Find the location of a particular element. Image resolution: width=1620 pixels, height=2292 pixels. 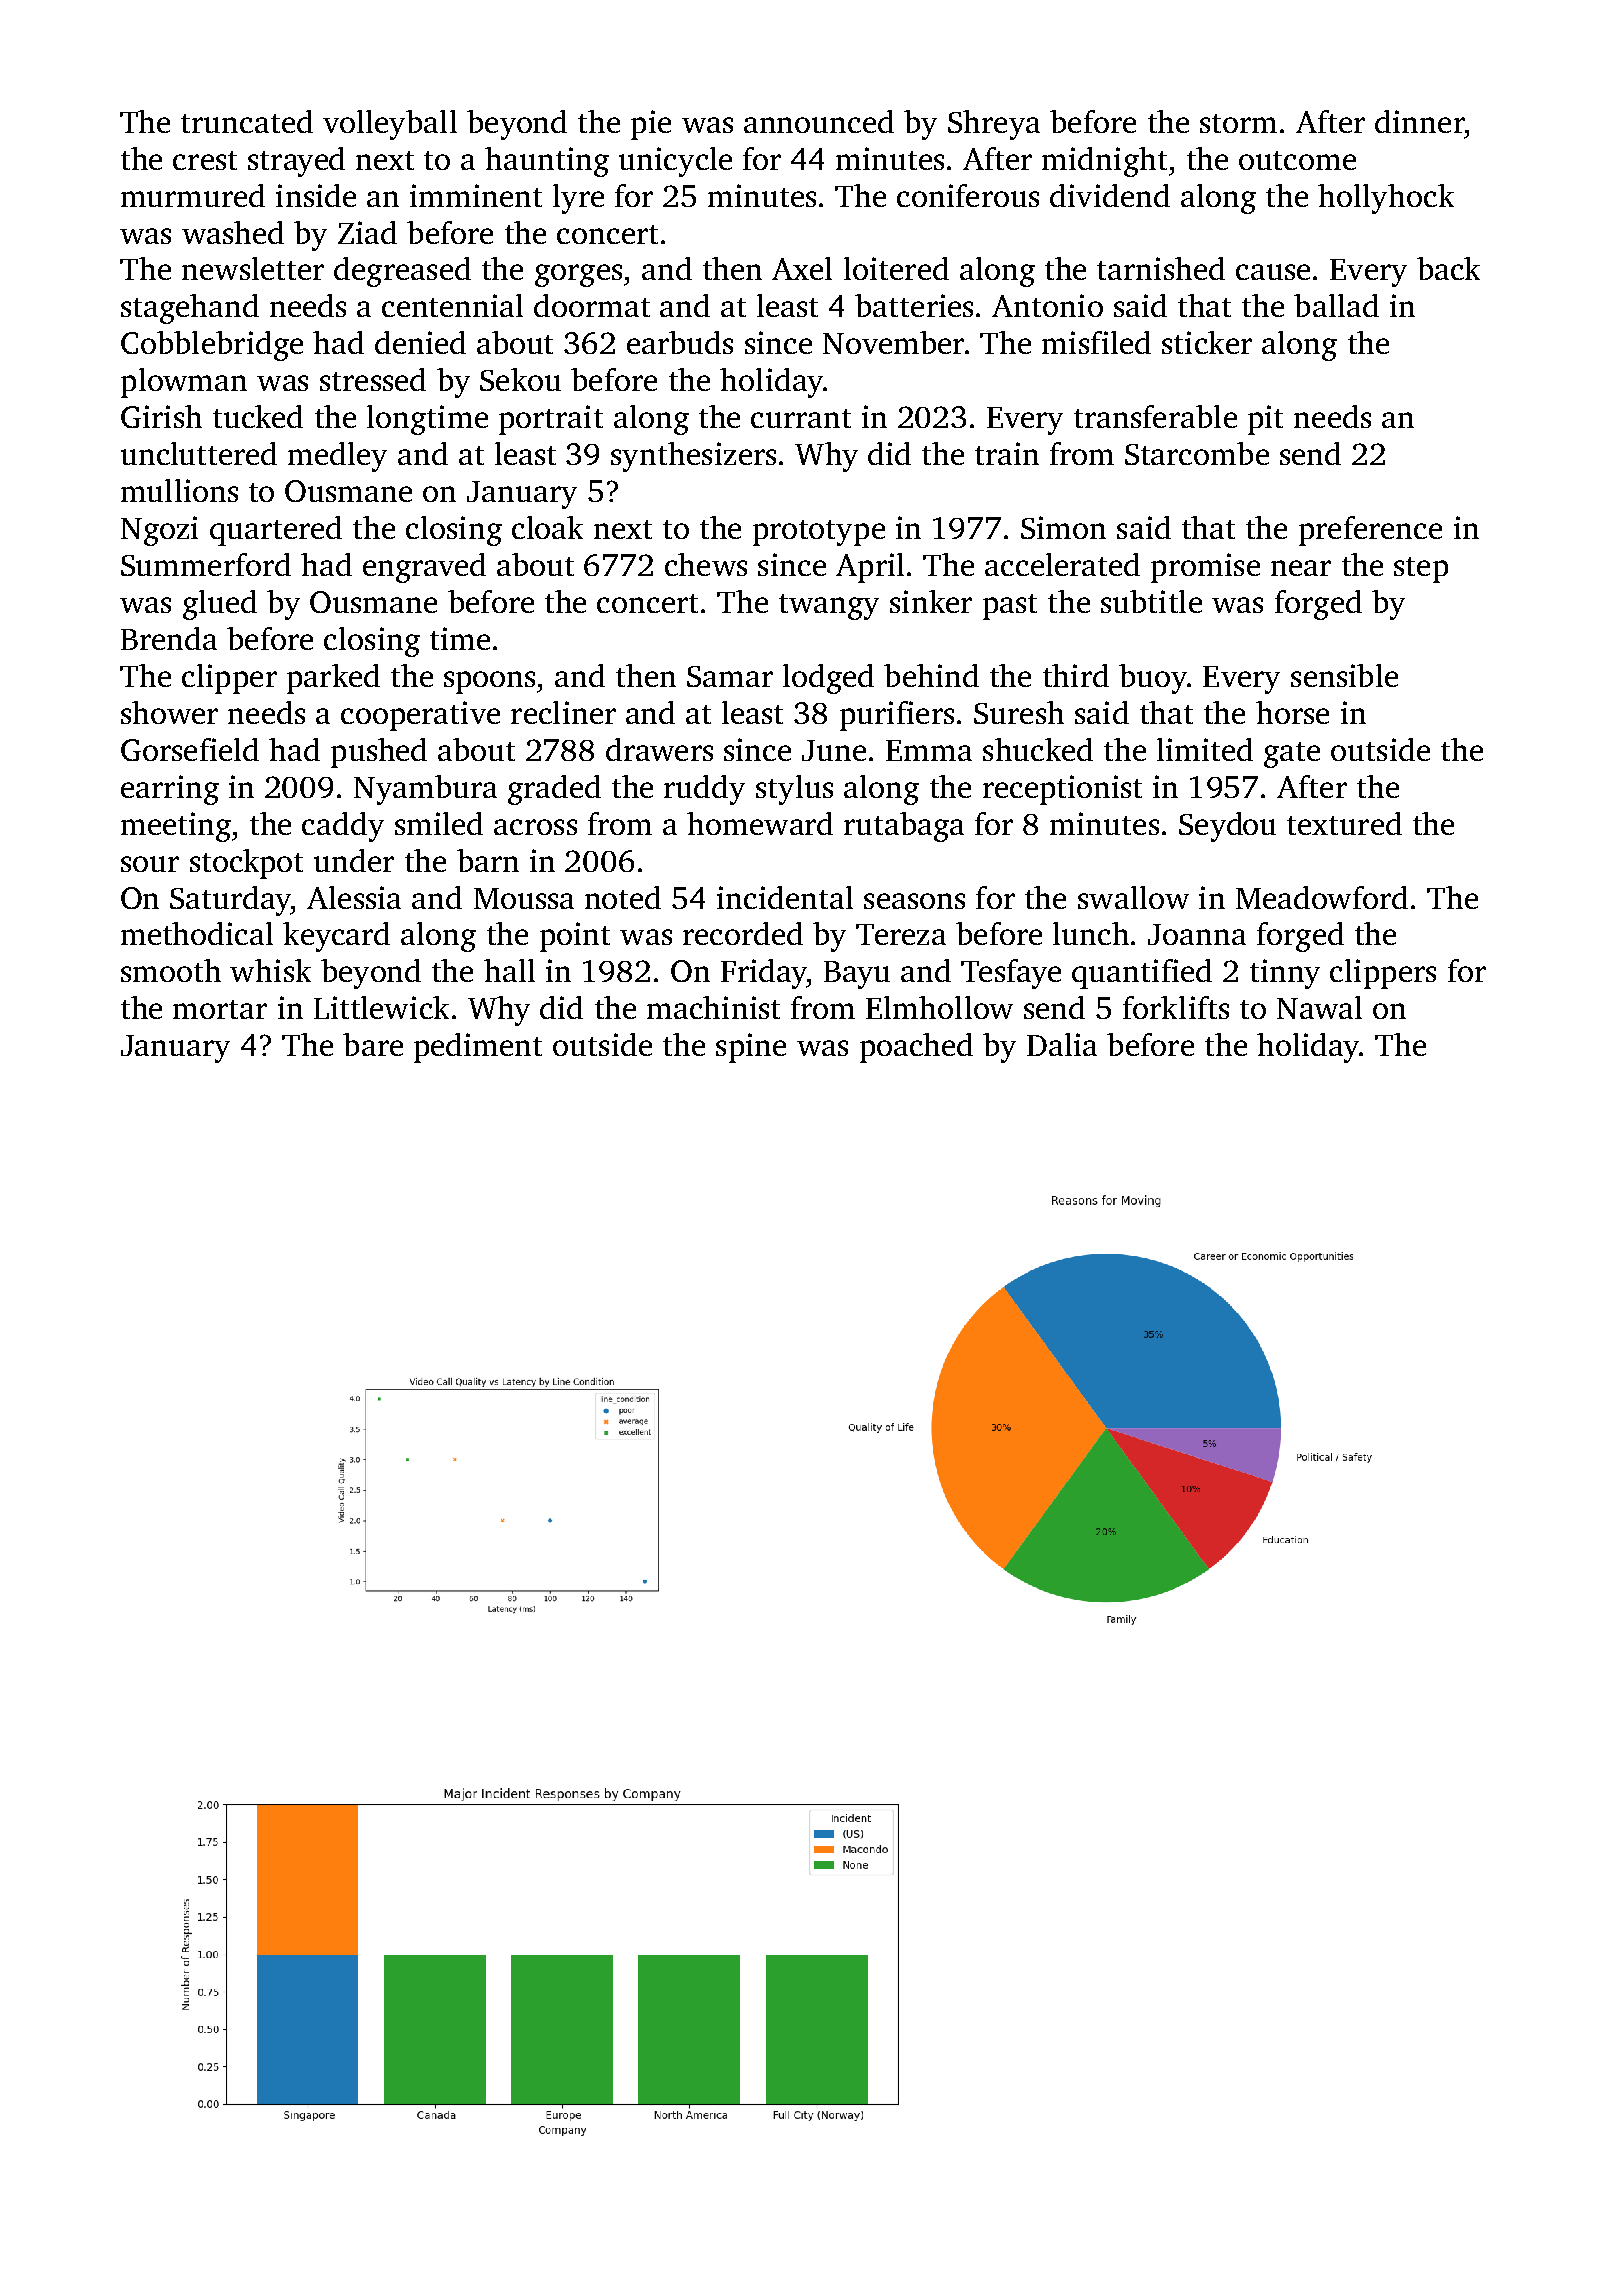

Ngozi is located at coordinates (159, 531).
